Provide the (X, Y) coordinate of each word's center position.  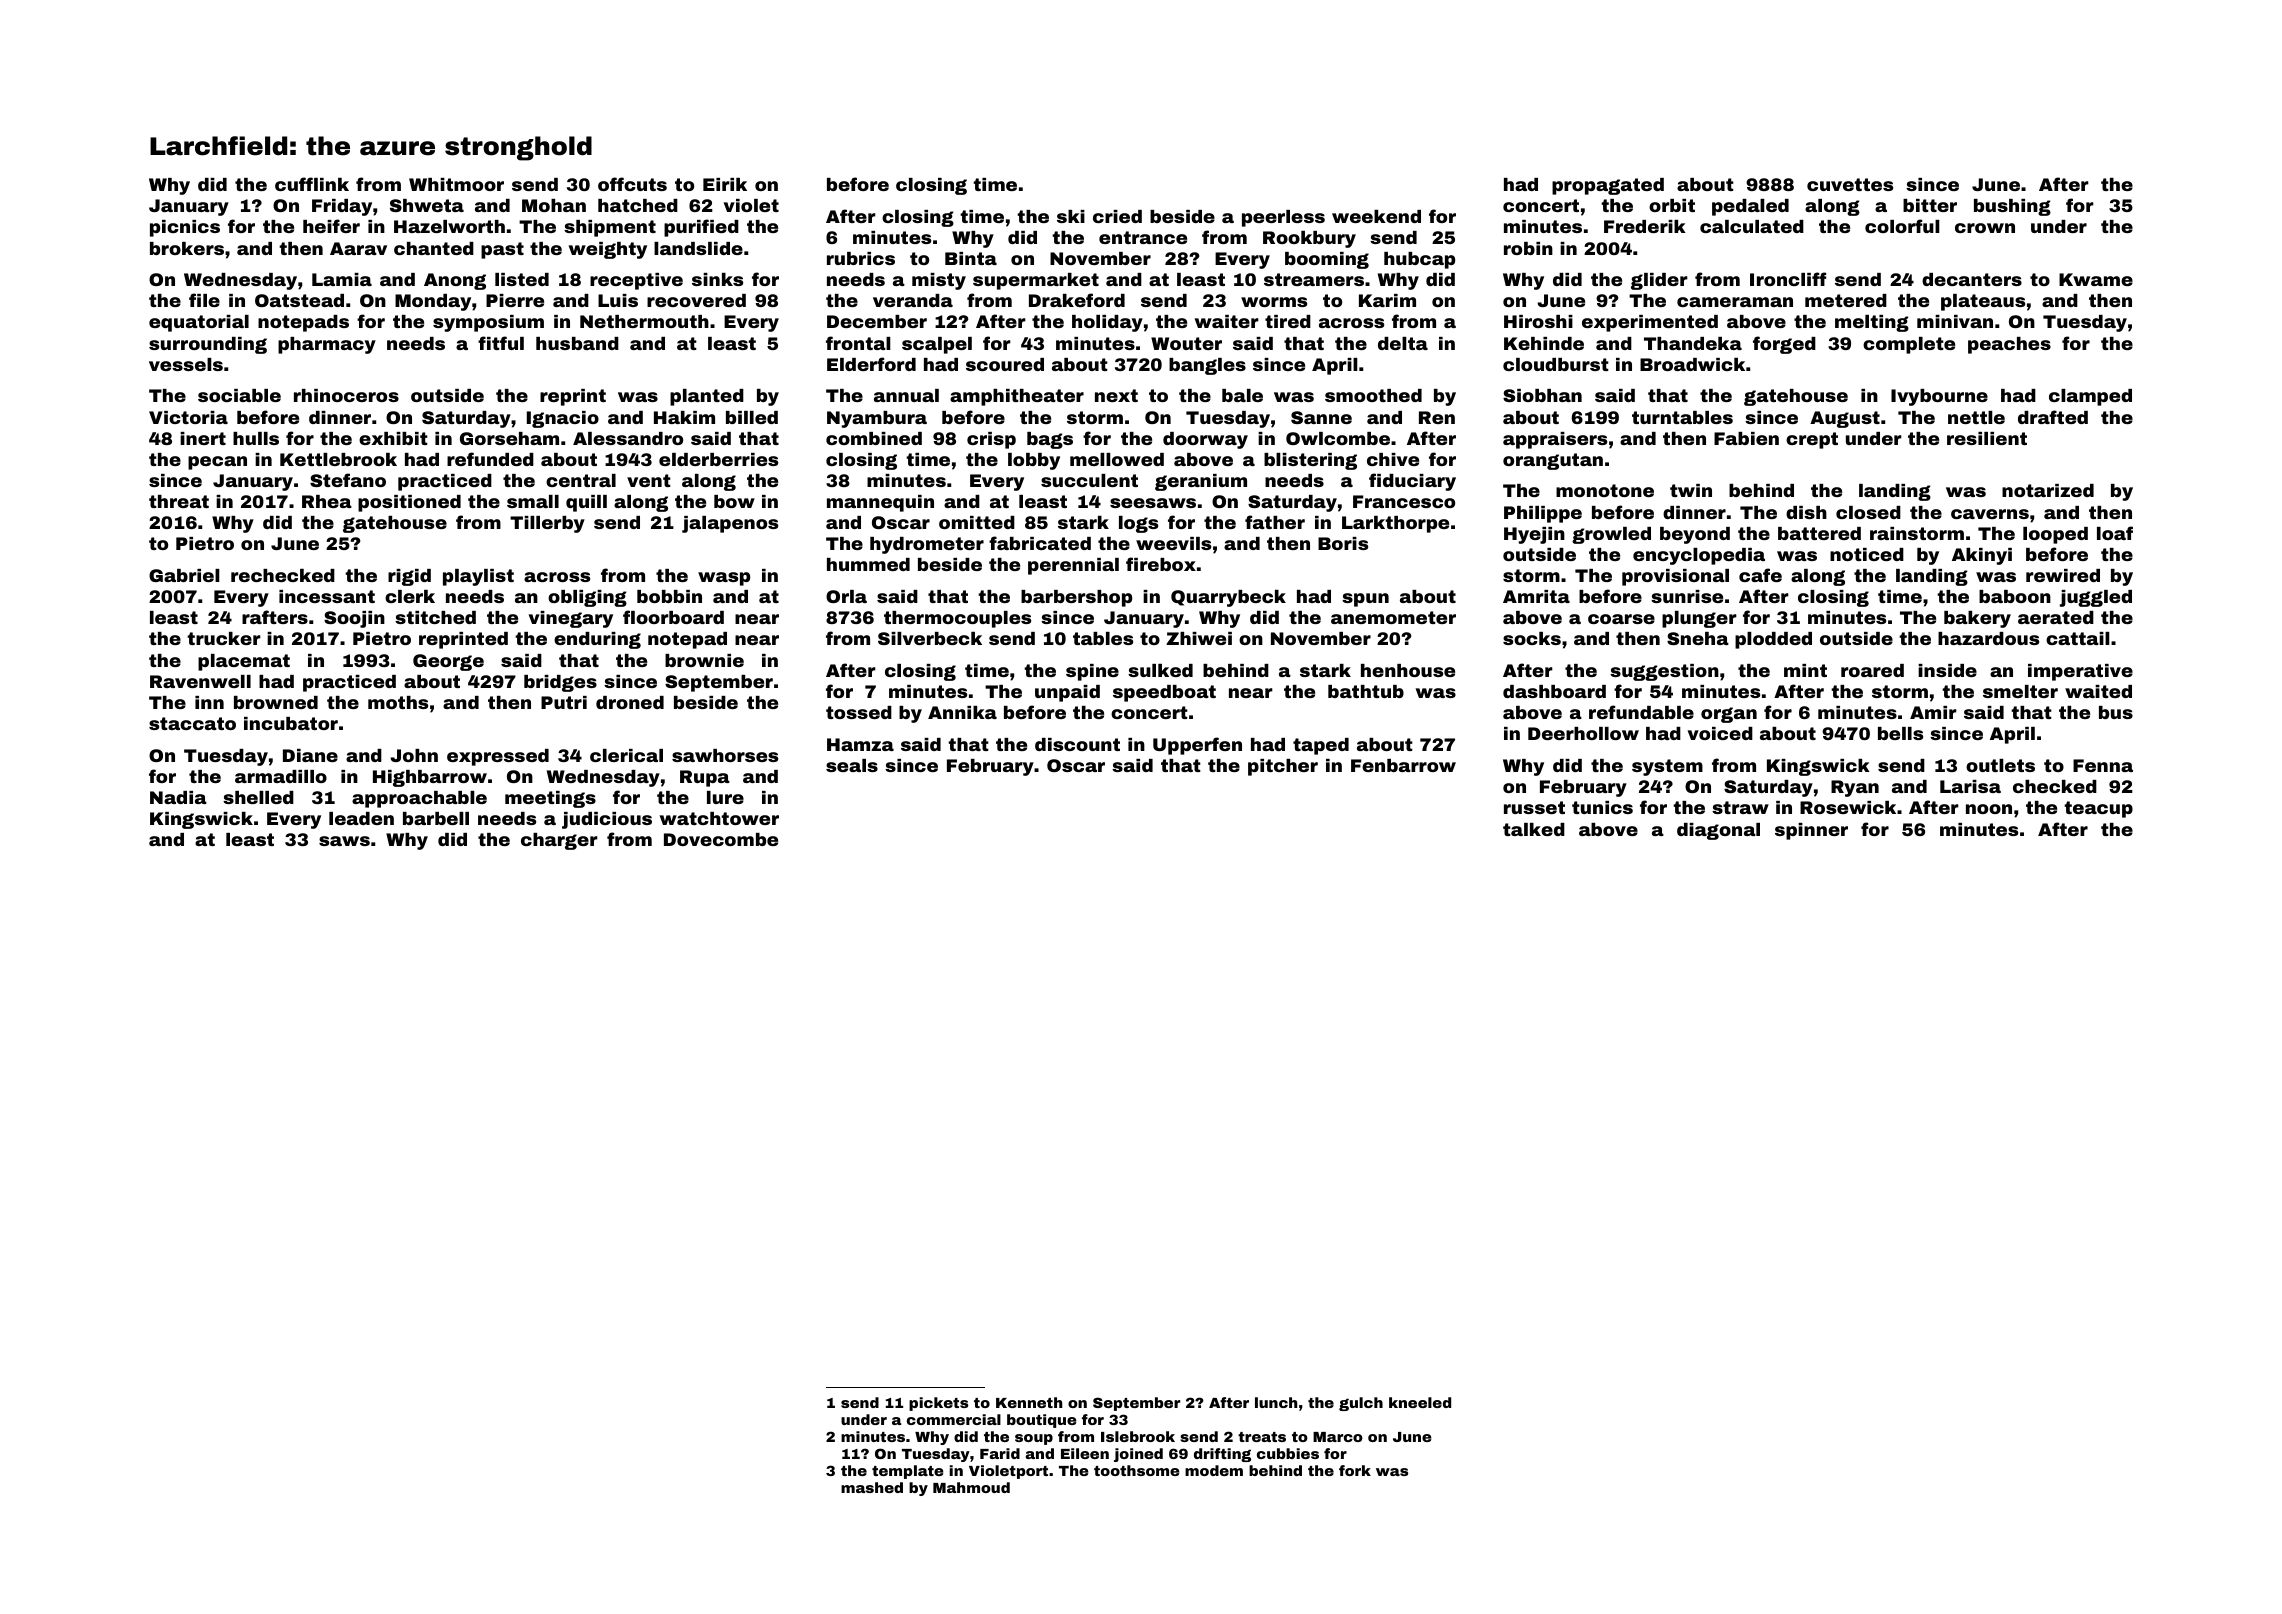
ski (1071, 216)
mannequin (880, 503)
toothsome (1137, 1470)
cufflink (312, 184)
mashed (872, 1487)
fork (1355, 1470)
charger (559, 841)
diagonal (1718, 831)
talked (1534, 829)
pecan (217, 463)
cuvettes (1850, 184)
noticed (1867, 554)
